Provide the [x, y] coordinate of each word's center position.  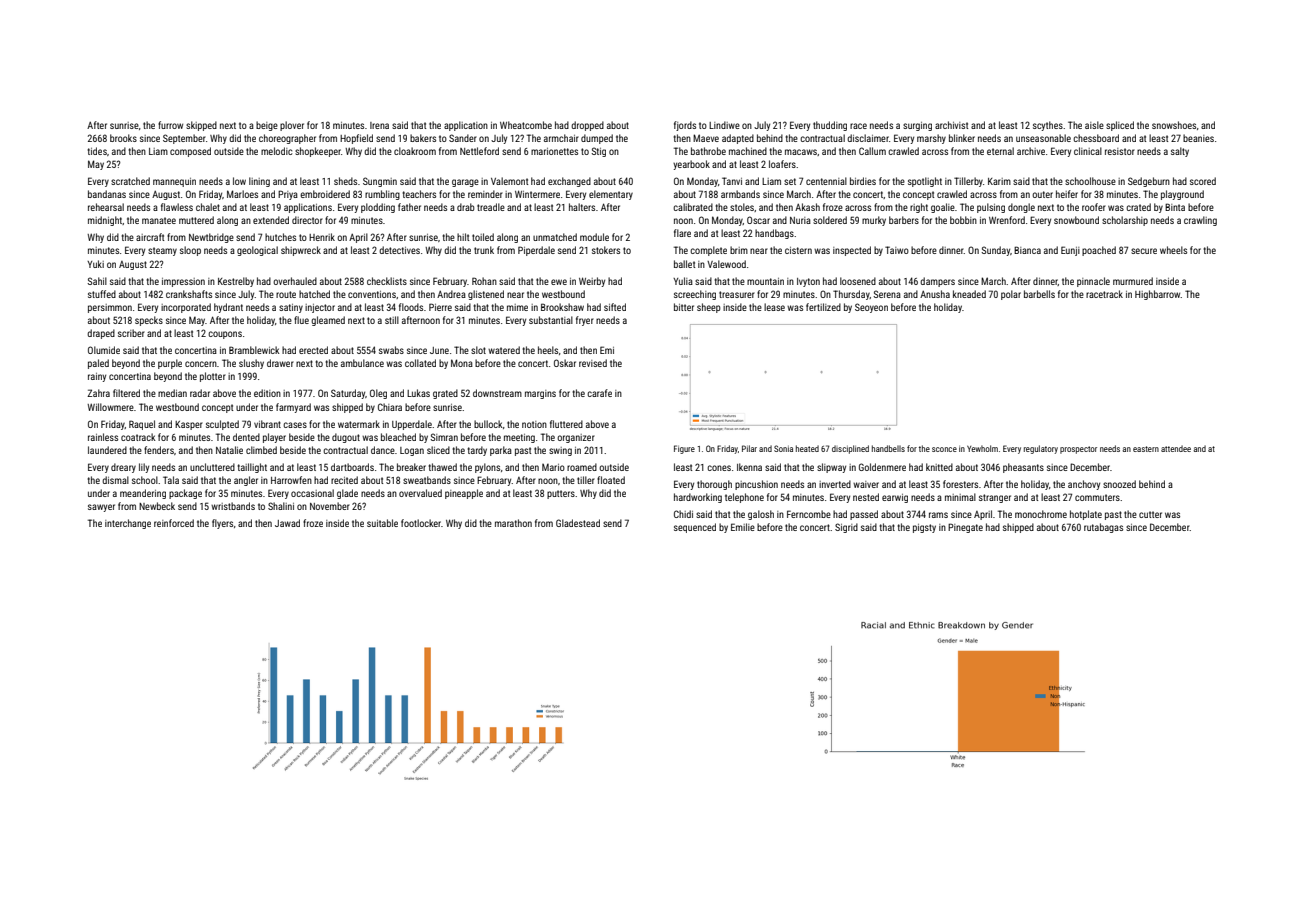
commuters [1097, 497]
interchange [128, 524]
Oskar [565, 363]
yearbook [691, 165]
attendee [1176, 448]
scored [1203, 181]
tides [97, 151]
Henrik [322, 237]
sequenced [695, 528]
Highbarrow [1158, 295]
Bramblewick [254, 350]
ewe [559, 282]
